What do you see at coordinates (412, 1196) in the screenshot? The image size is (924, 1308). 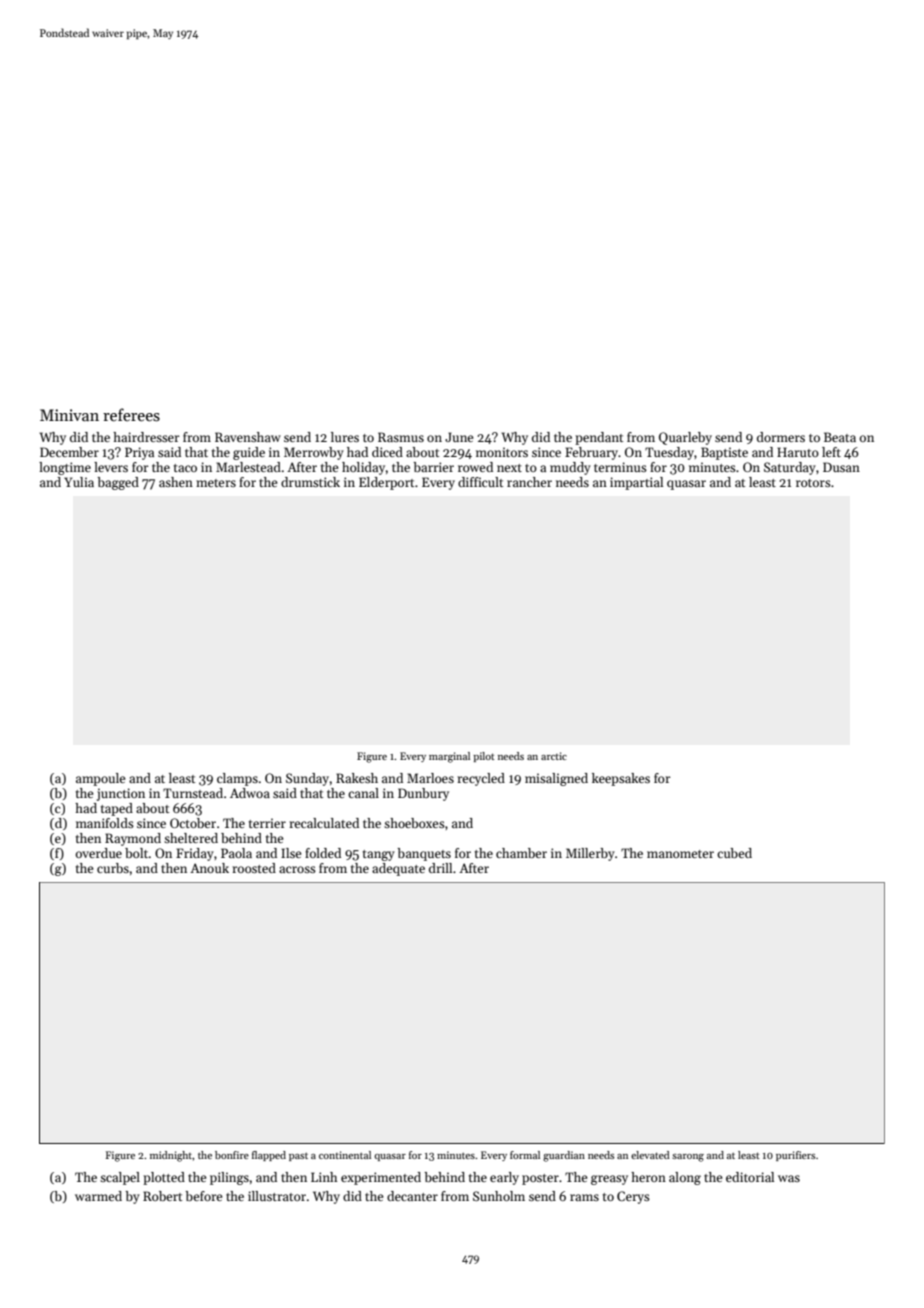 I see `decanter` at bounding box center [412, 1196].
